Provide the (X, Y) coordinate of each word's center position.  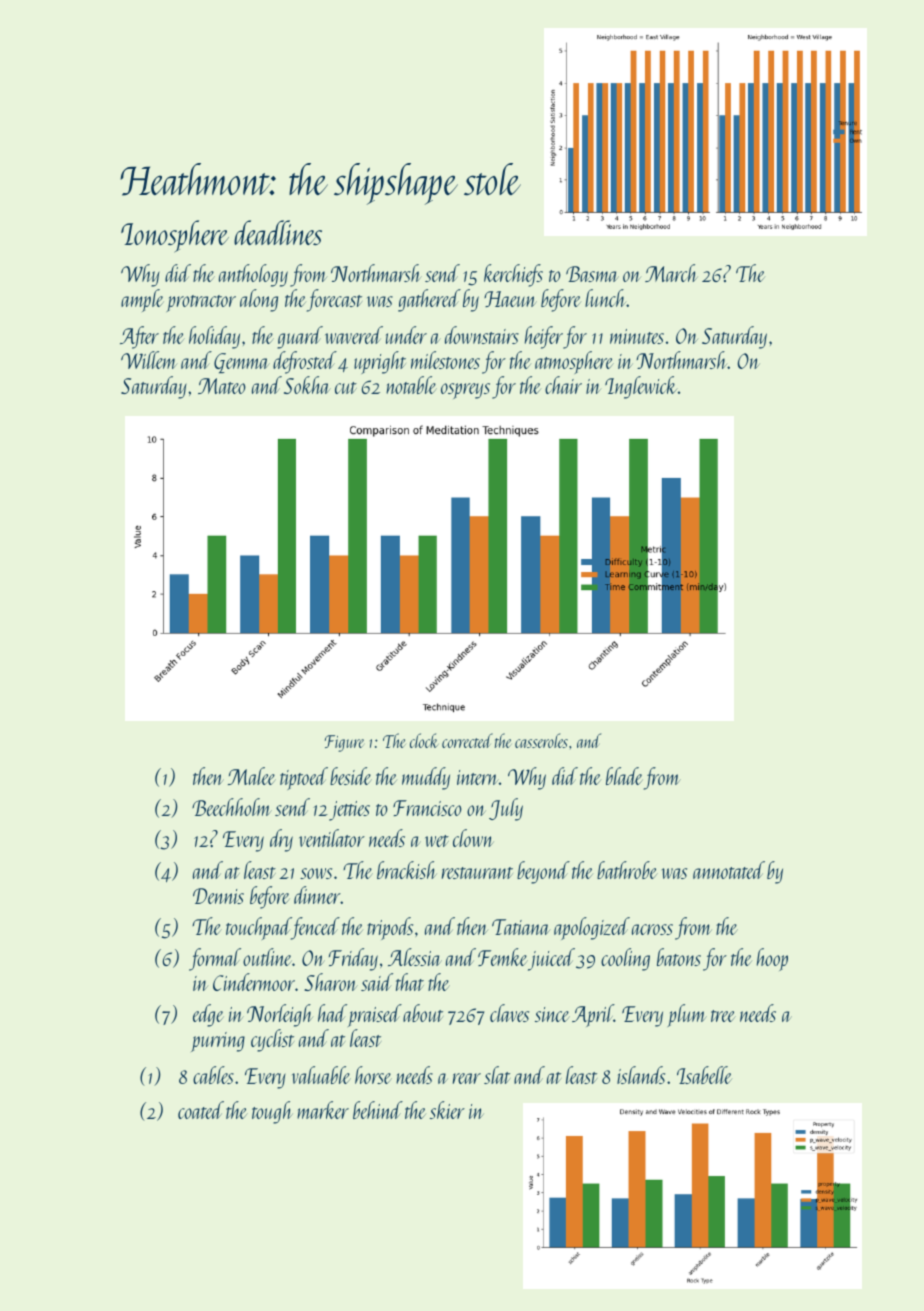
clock (424, 740)
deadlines (278, 232)
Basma (592, 274)
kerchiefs (513, 275)
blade (624, 776)
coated (201, 1110)
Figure (344, 743)
